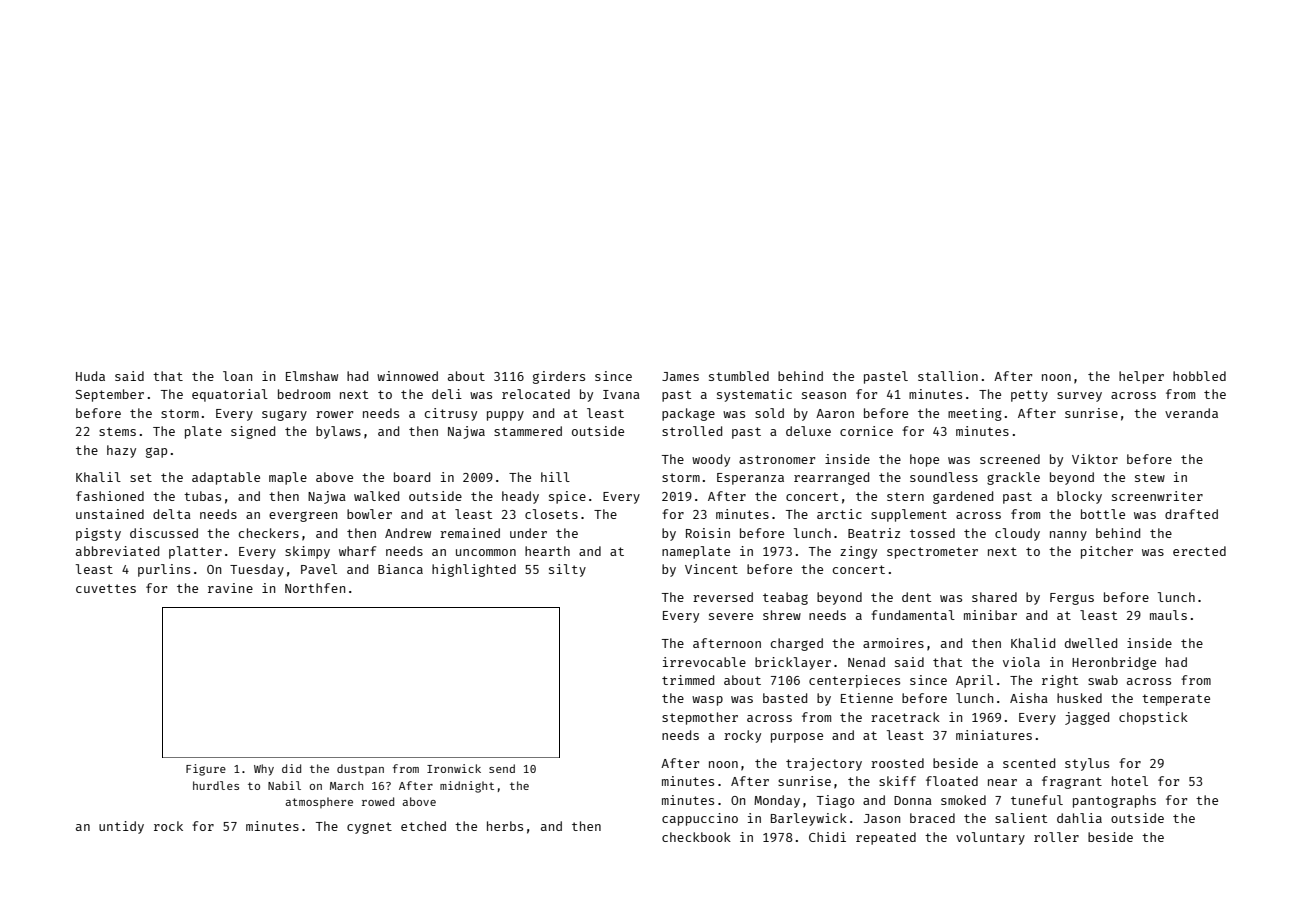 Image resolution: width=1308 pixels, height=924 pixels. What do you see at coordinates (369, 514) in the screenshot?
I see `bowler` at bounding box center [369, 514].
